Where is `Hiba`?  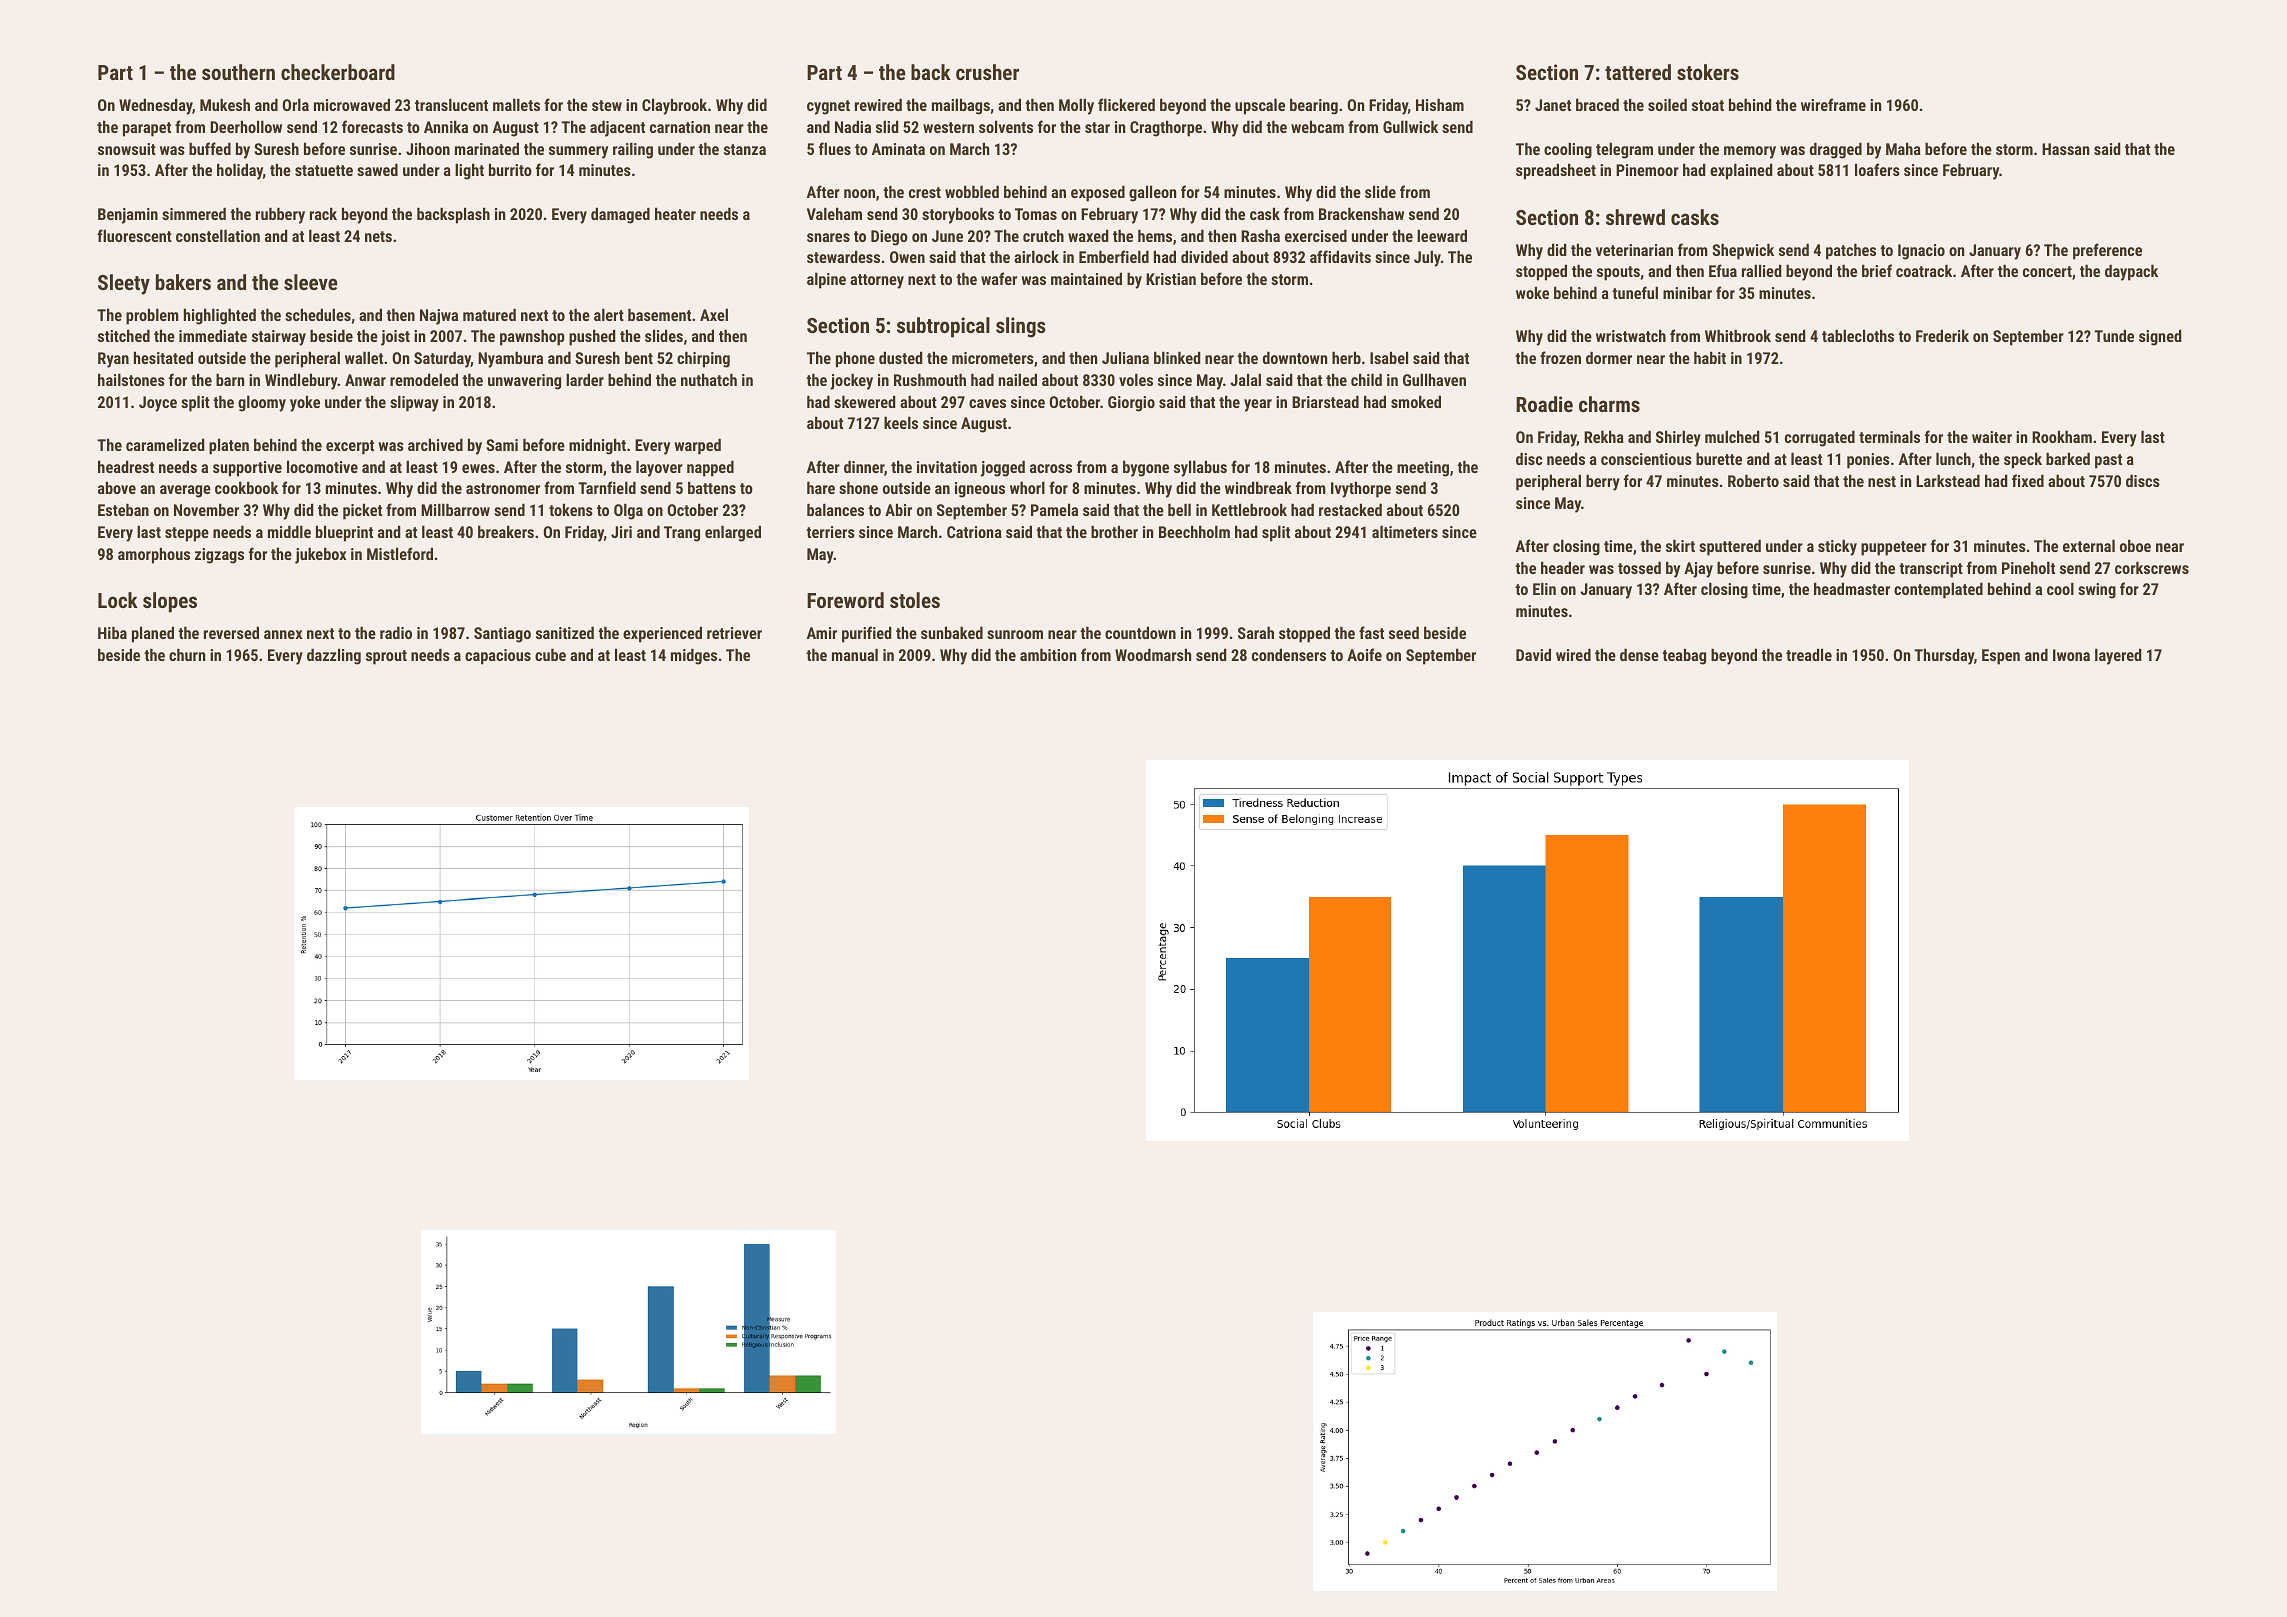 Hiba is located at coordinates (112, 632).
